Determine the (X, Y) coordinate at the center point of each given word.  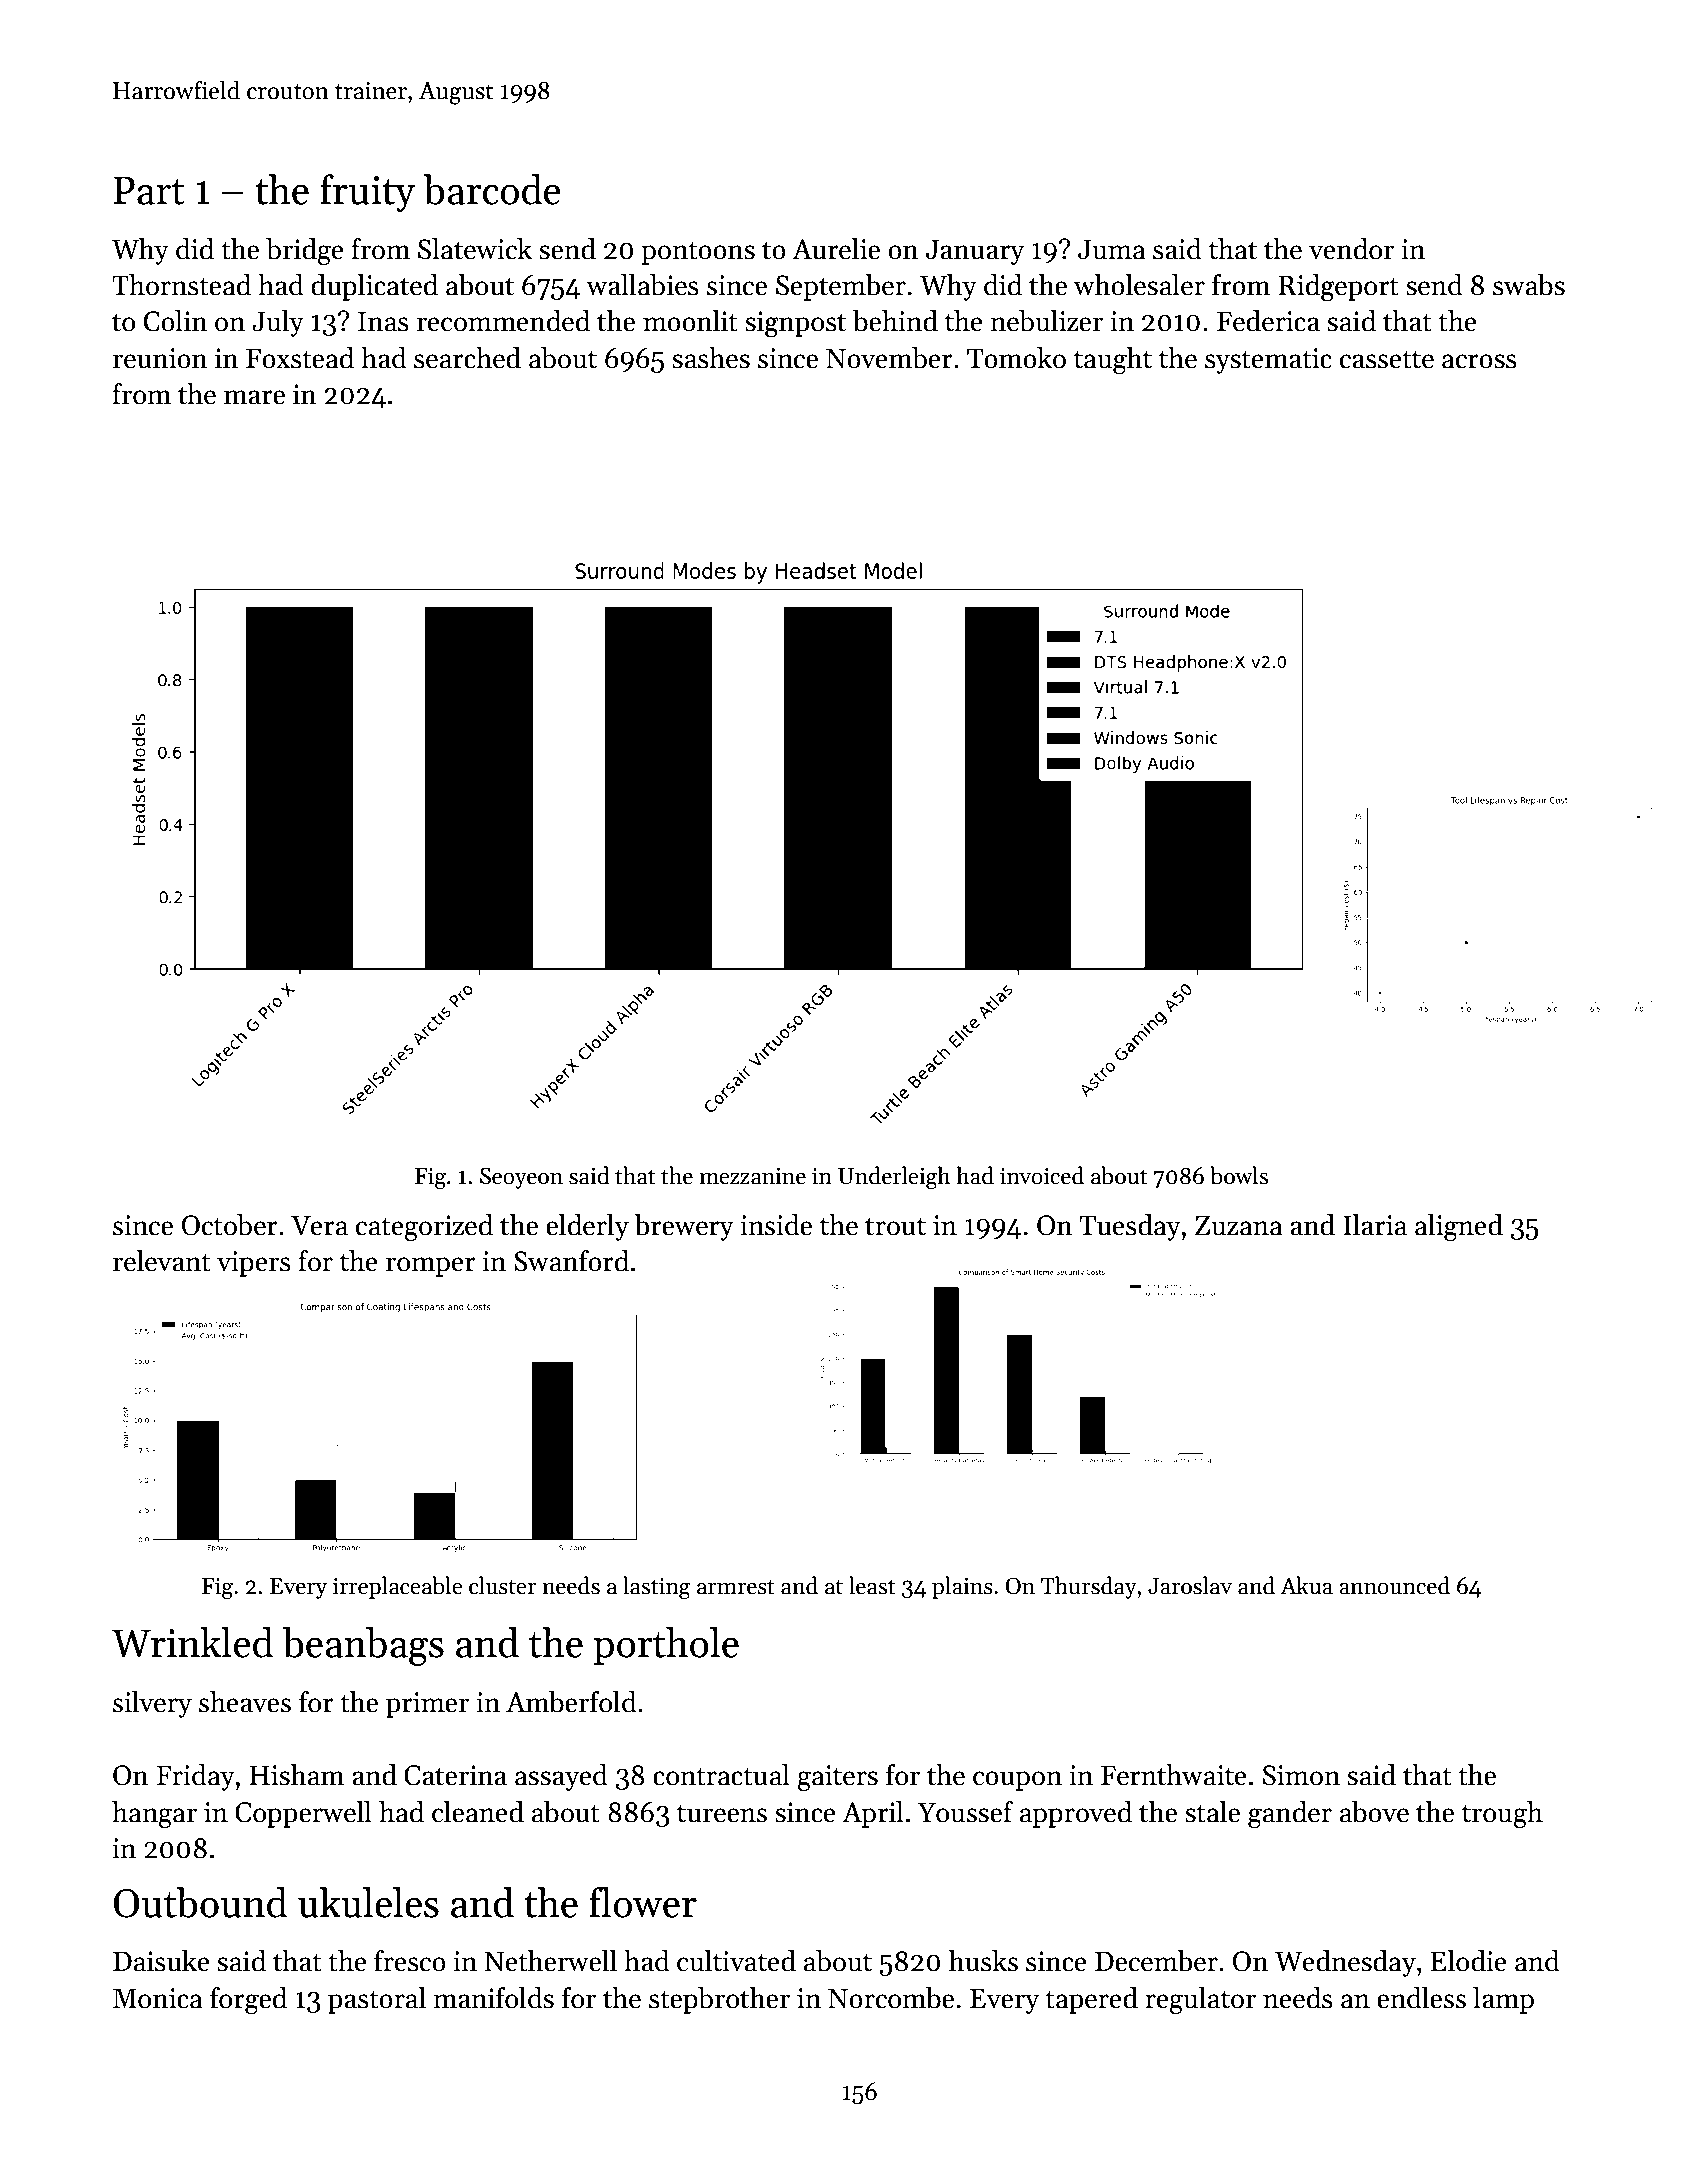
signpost (795, 324)
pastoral (377, 2000)
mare (254, 397)
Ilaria (1375, 1225)
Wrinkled (192, 1642)
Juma (1112, 249)
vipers (254, 1264)
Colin (176, 321)
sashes (711, 358)
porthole (666, 1646)
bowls (1239, 1175)
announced (1394, 1585)
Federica (1268, 321)
